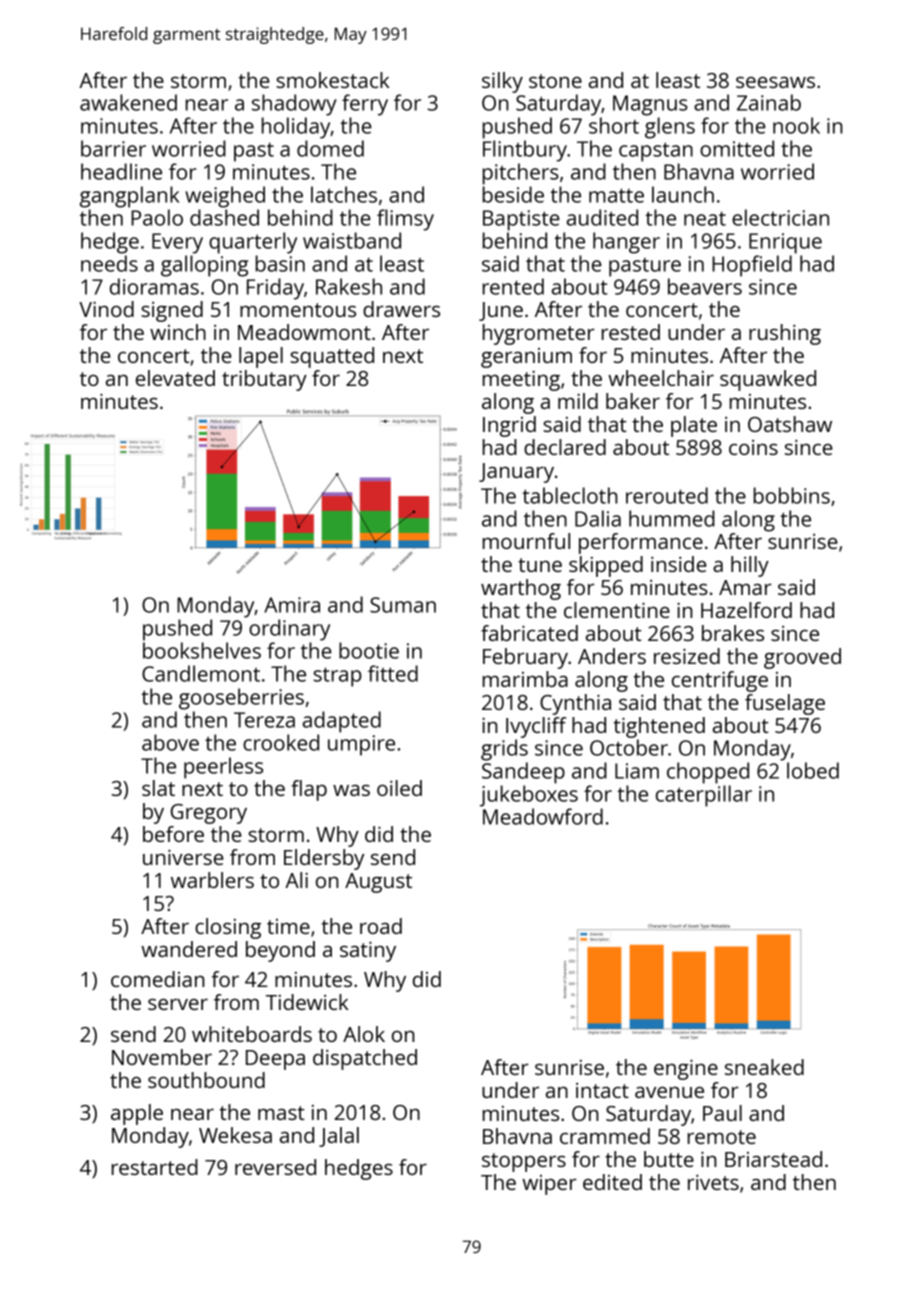  Describe the element at coordinates (570, 495) in the screenshot. I see `tablecloth` at that location.
